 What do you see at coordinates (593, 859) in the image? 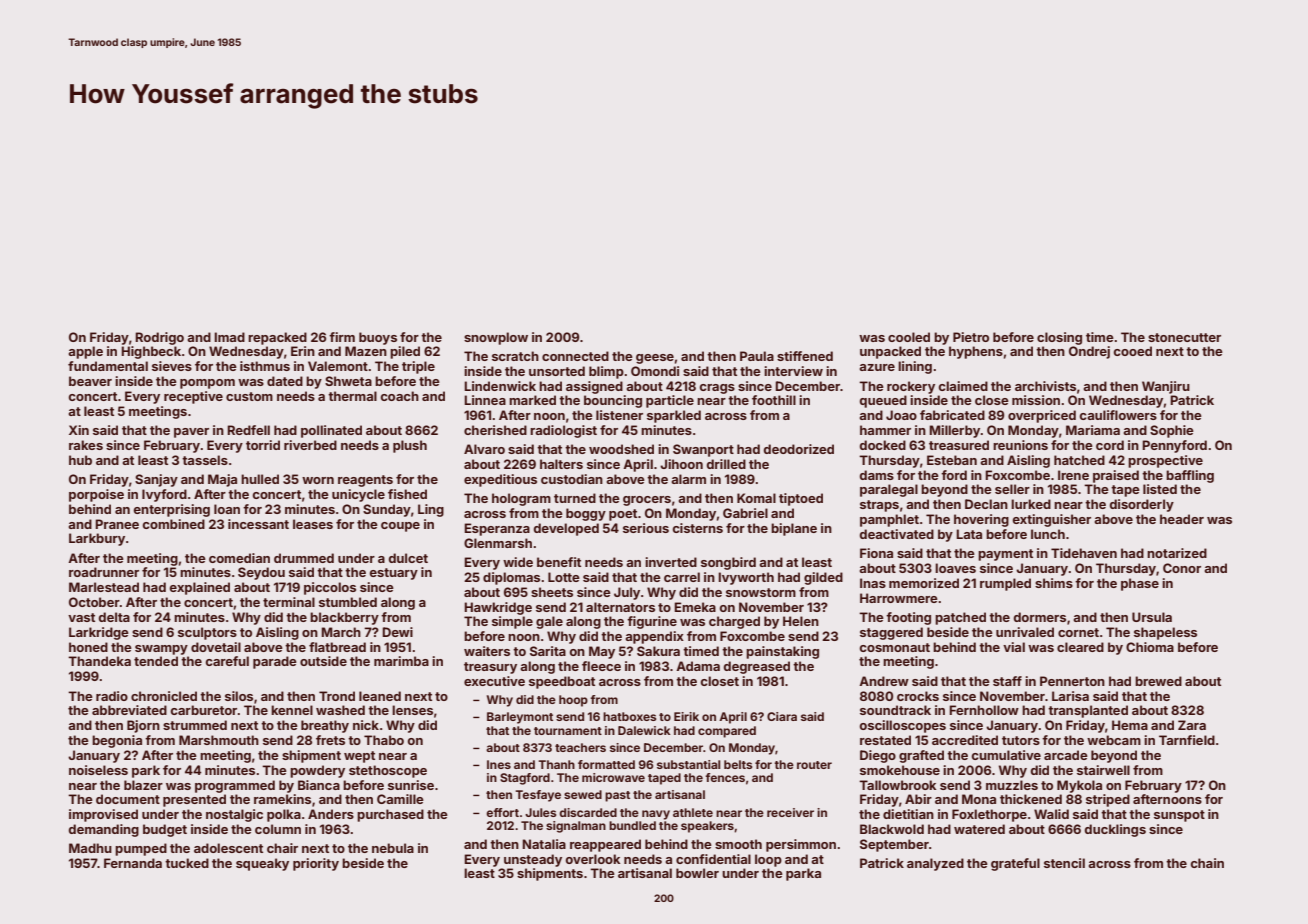
I see `overlook` at bounding box center [593, 859].
